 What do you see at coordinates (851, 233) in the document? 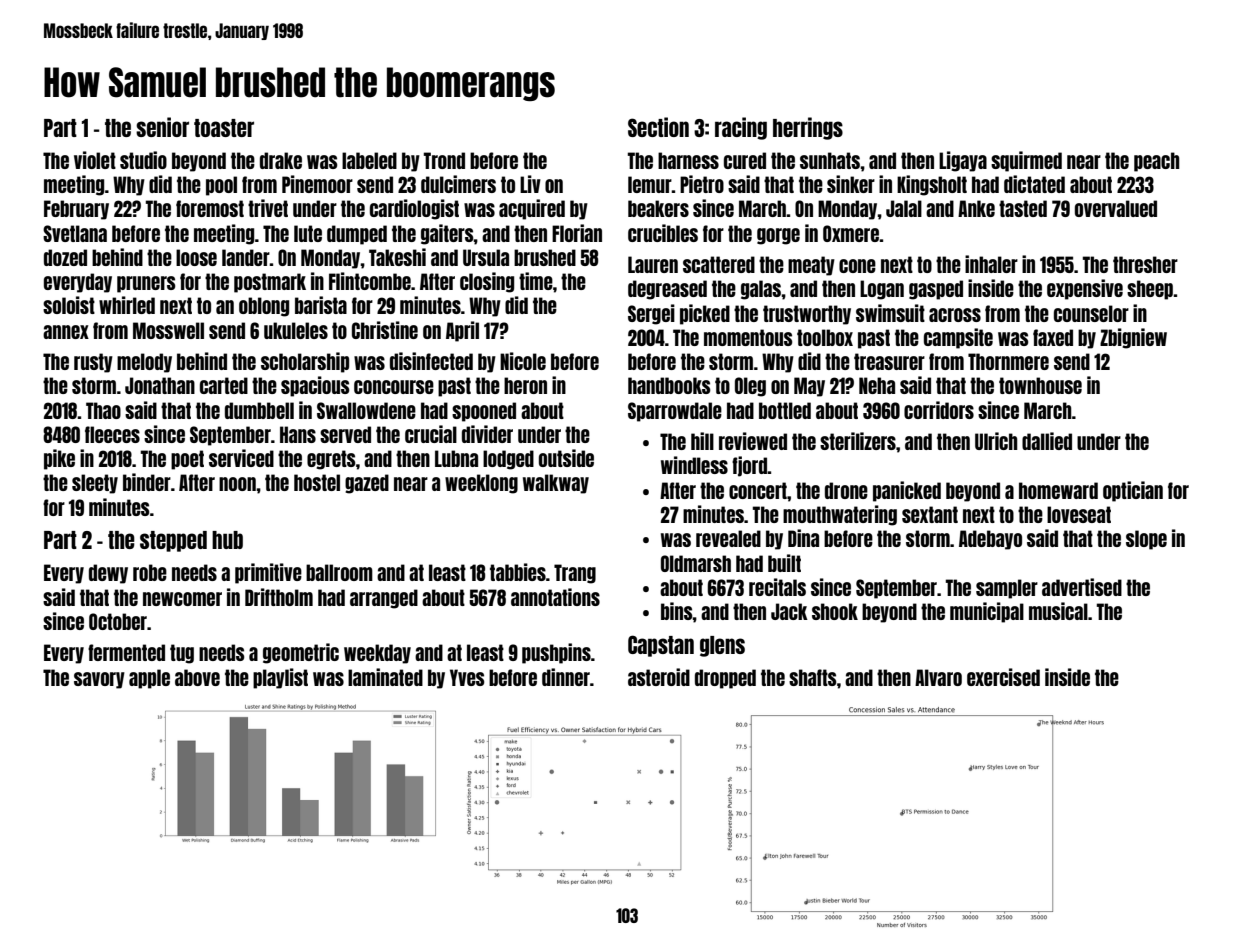
I see `Oxmere` at bounding box center [851, 233].
